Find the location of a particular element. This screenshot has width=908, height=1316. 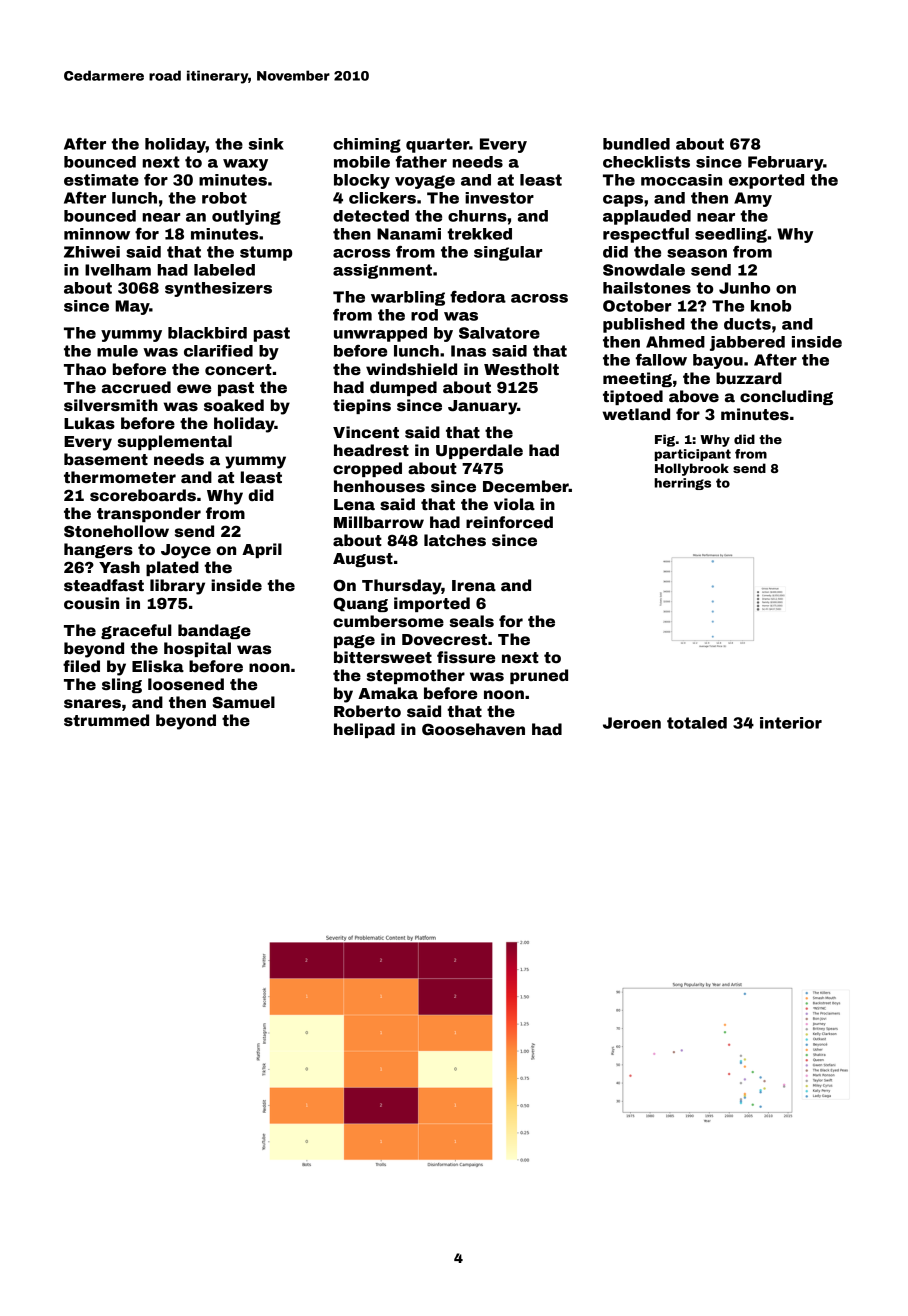

hailstones is located at coordinates (647, 288).
